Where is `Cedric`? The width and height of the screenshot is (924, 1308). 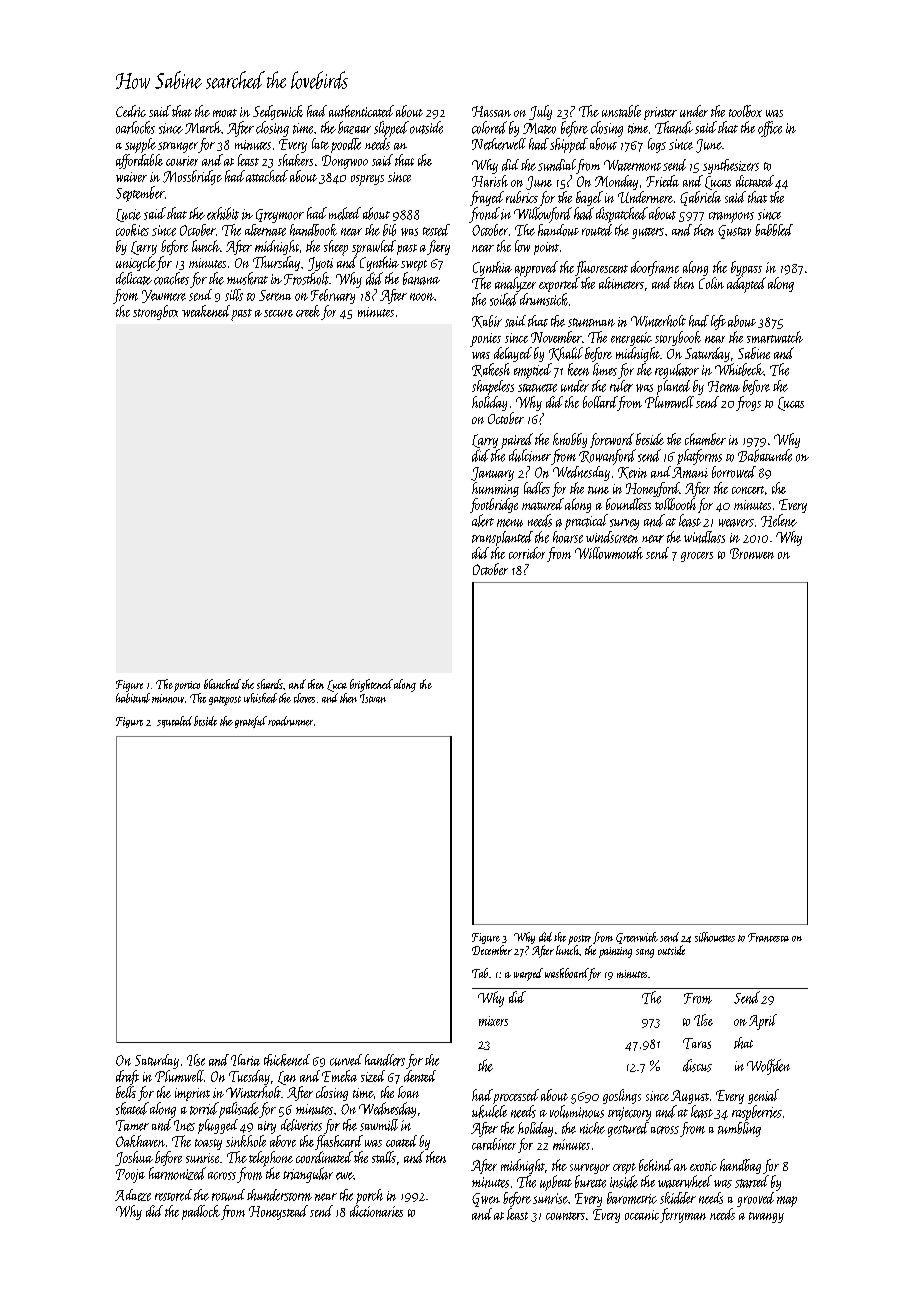
Cedric is located at coordinates (131, 111).
